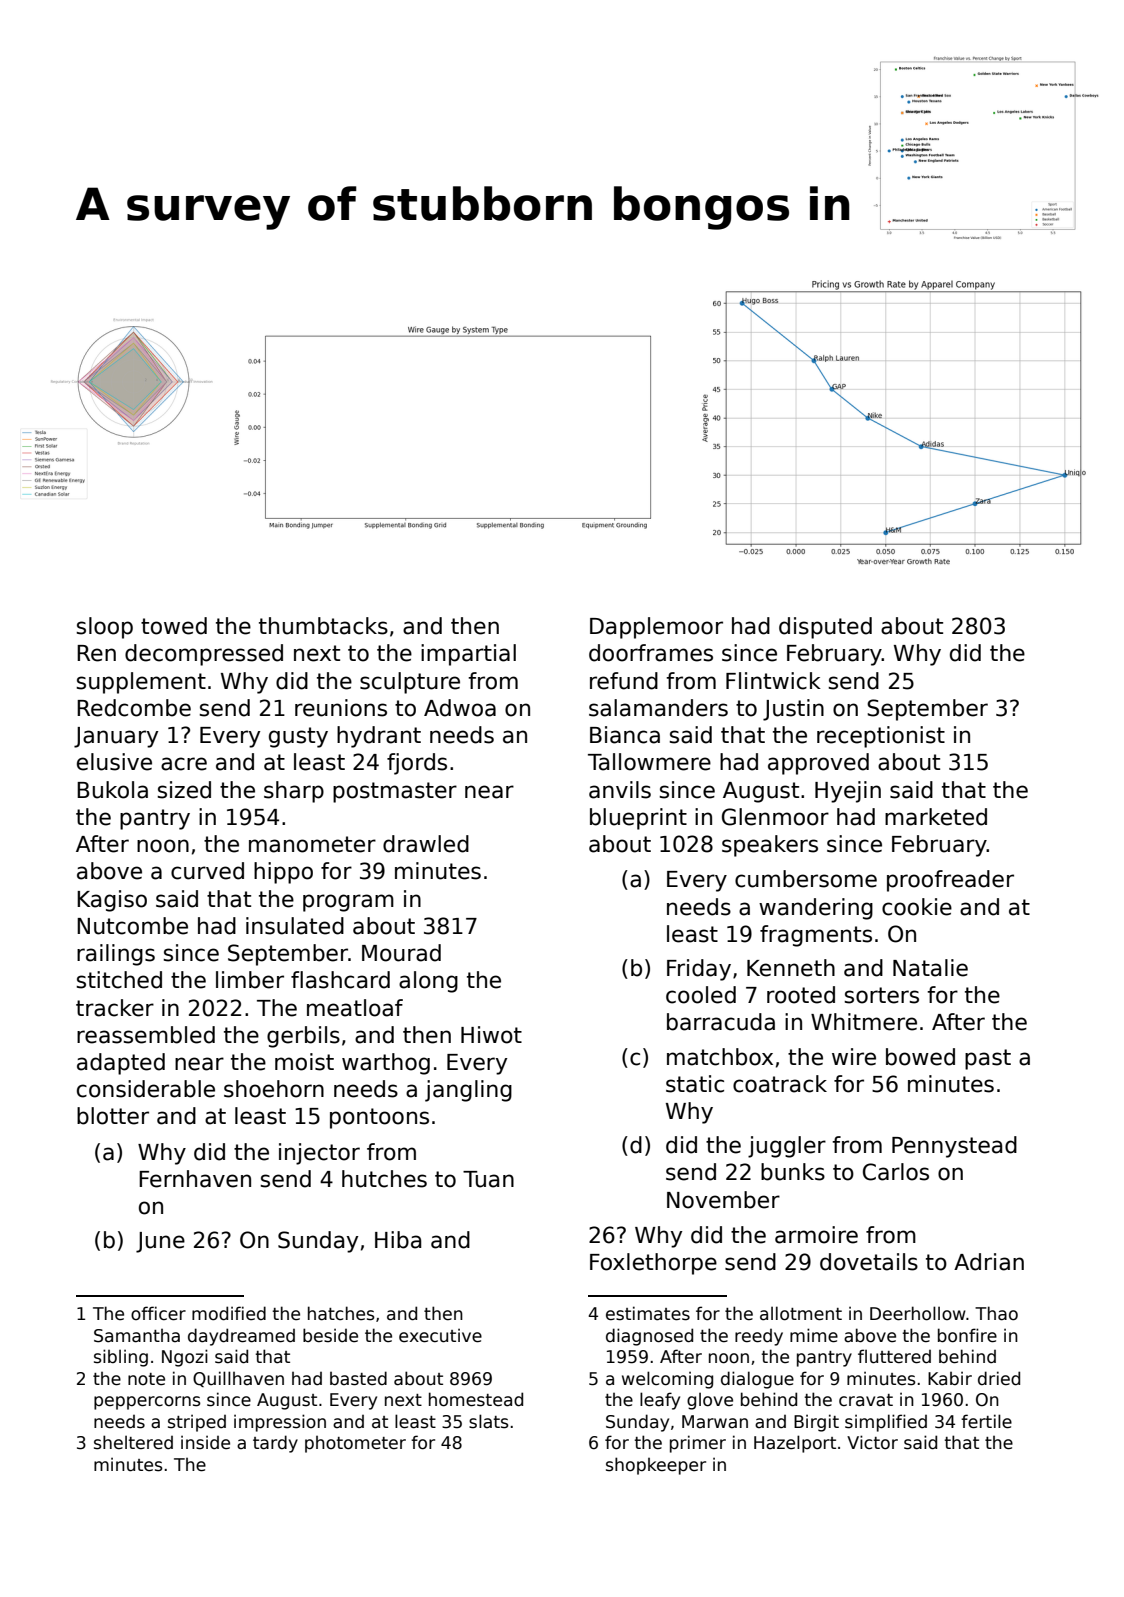 The width and height of the screenshot is (1124, 1597). What do you see at coordinates (950, 881) in the screenshot?
I see `proofreader` at bounding box center [950, 881].
